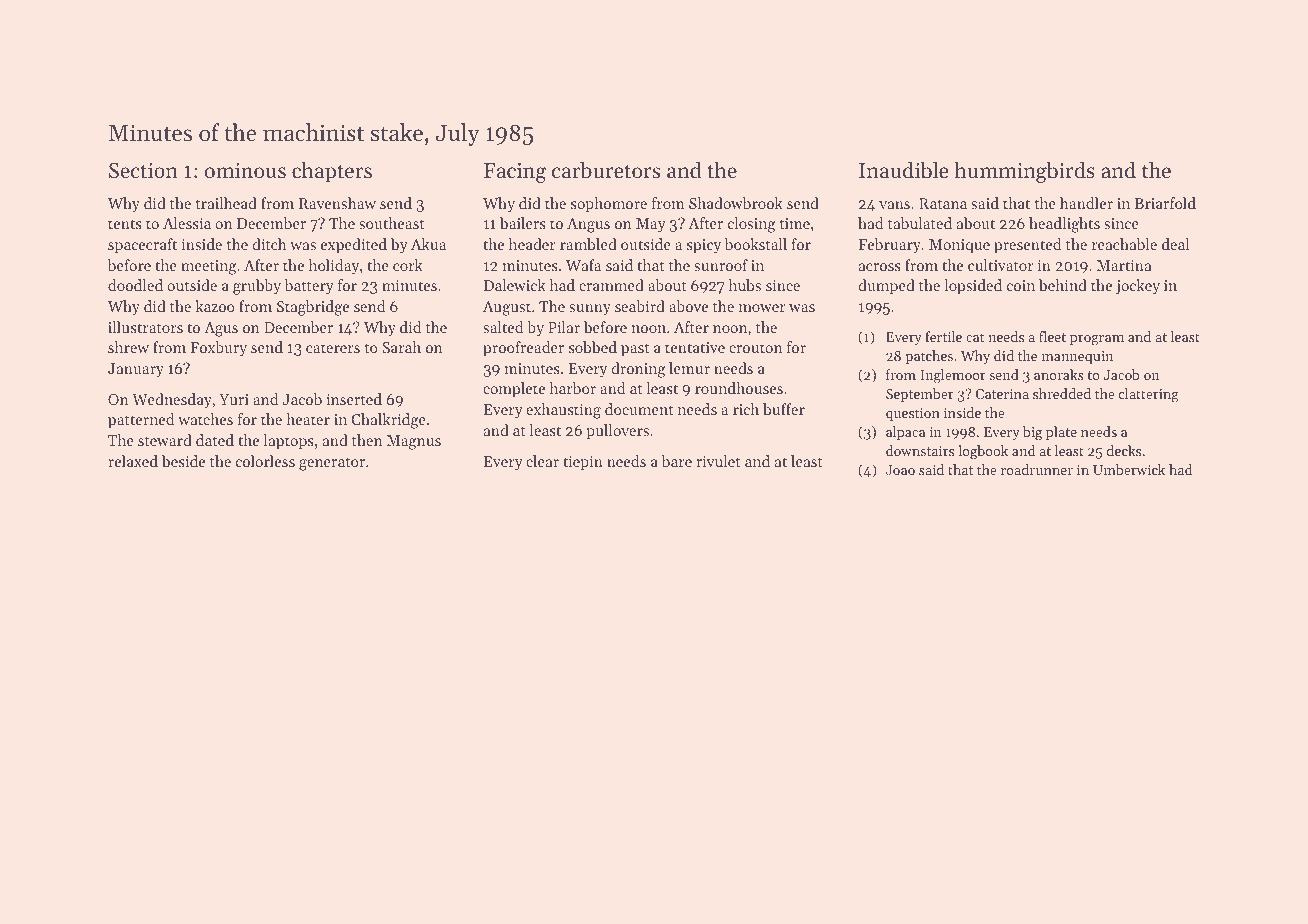 This screenshot has height=924, width=1308. What do you see at coordinates (756, 348) in the screenshot?
I see `crouton` at bounding box center [756, 348].
